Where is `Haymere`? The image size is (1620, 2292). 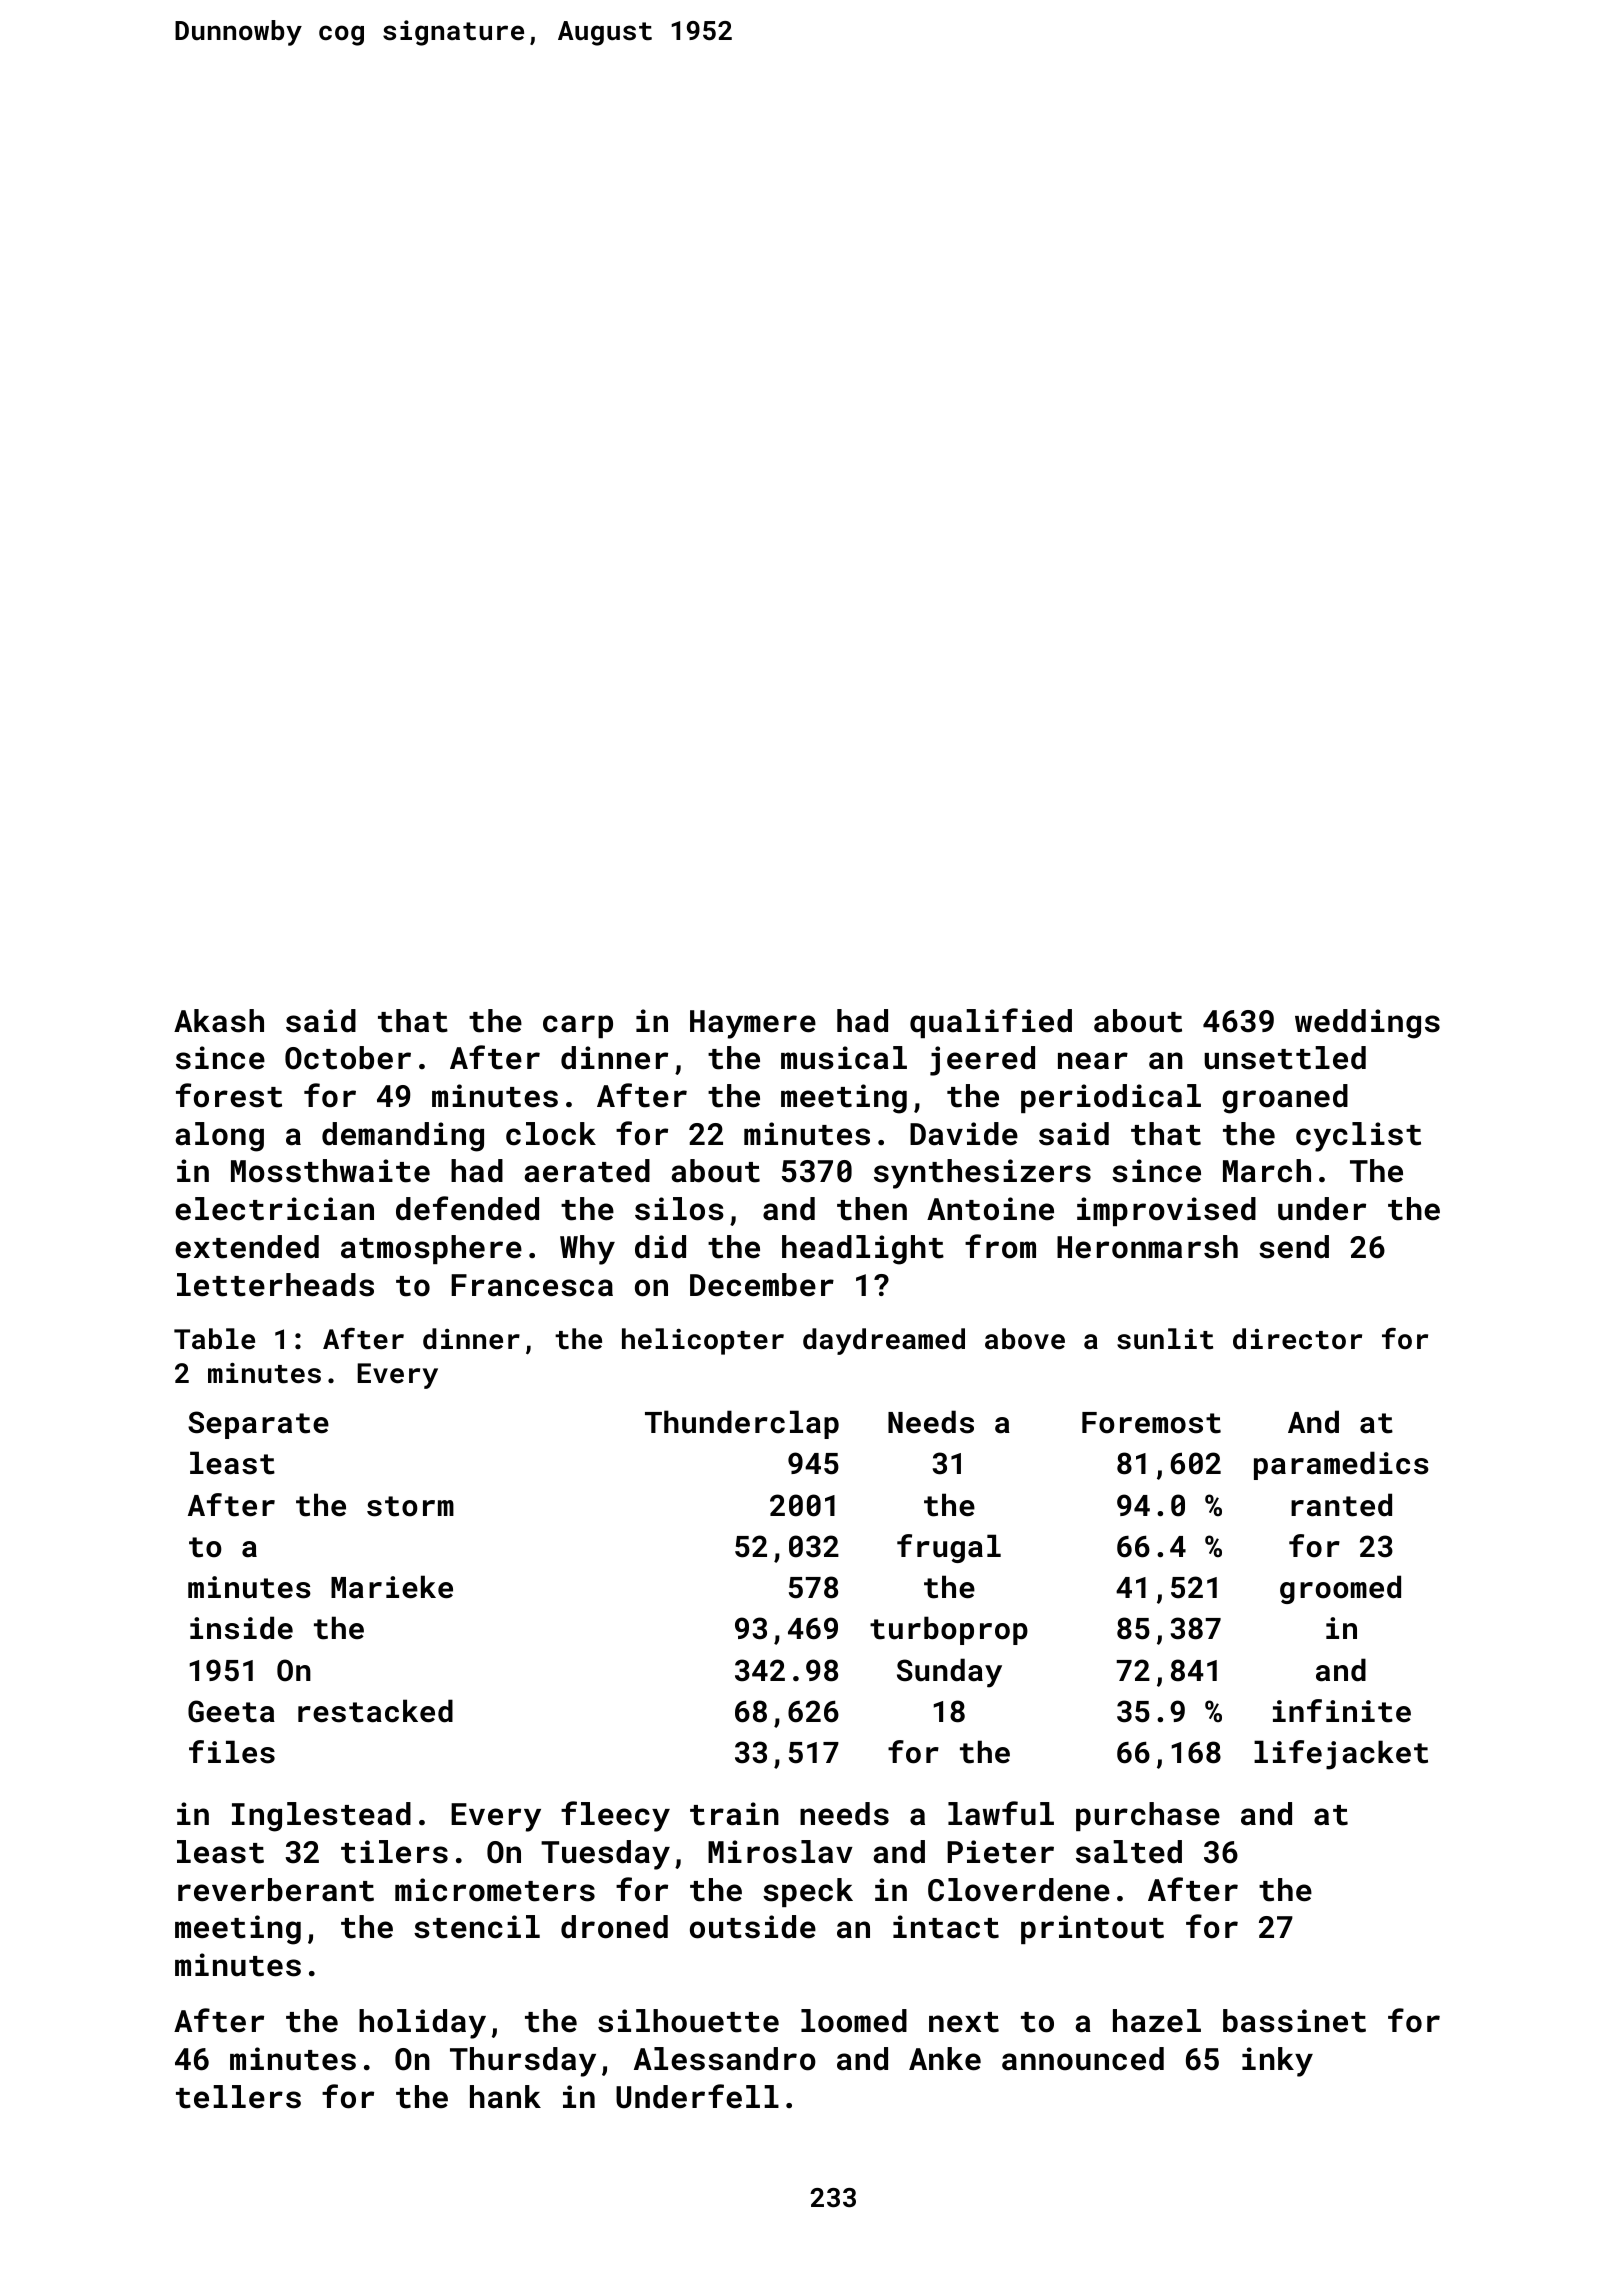
Haymere is located at coordinates (753, 1024).
